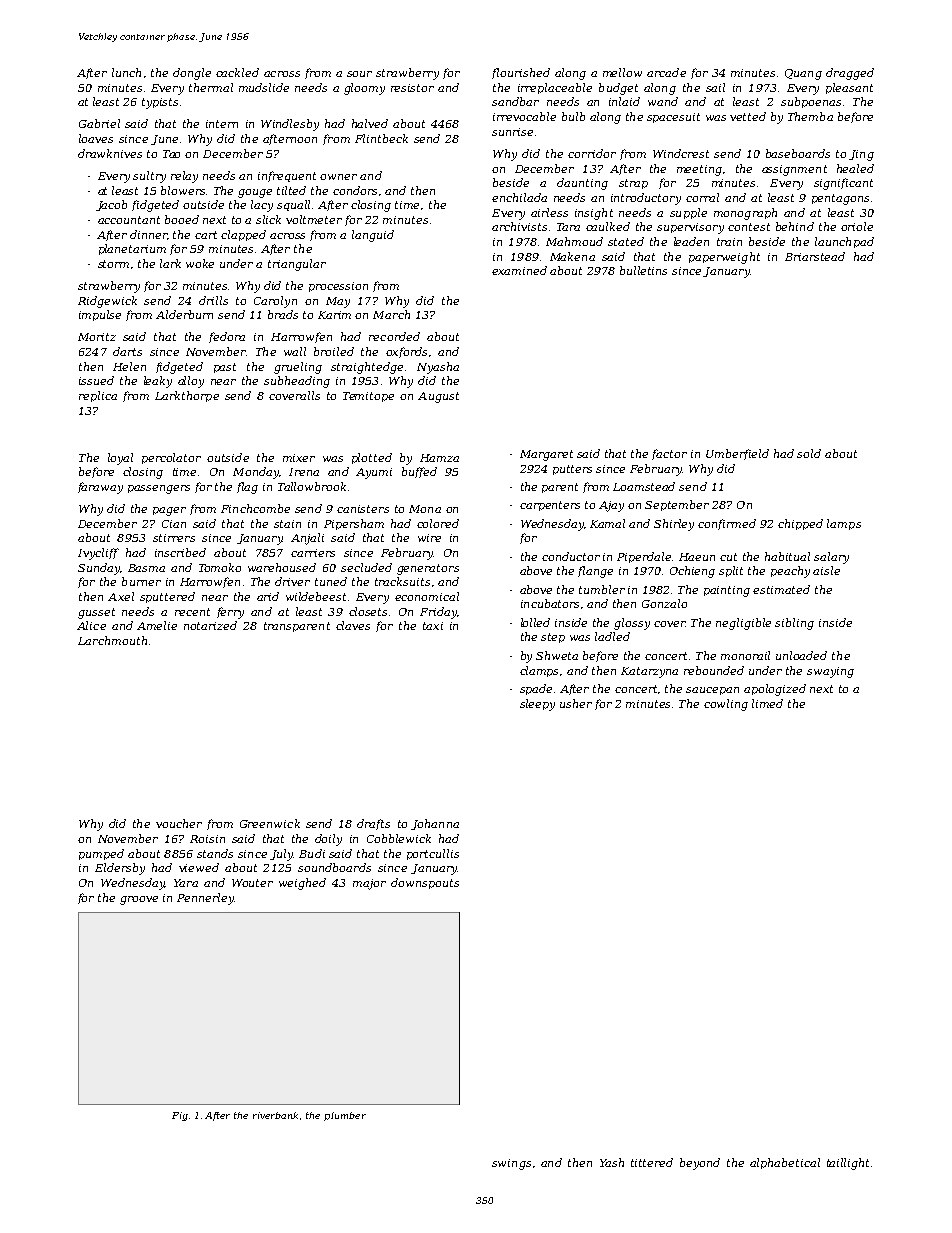 This screenshot has width=952, height=1233. I want to click on sold, so click(809, 453).
